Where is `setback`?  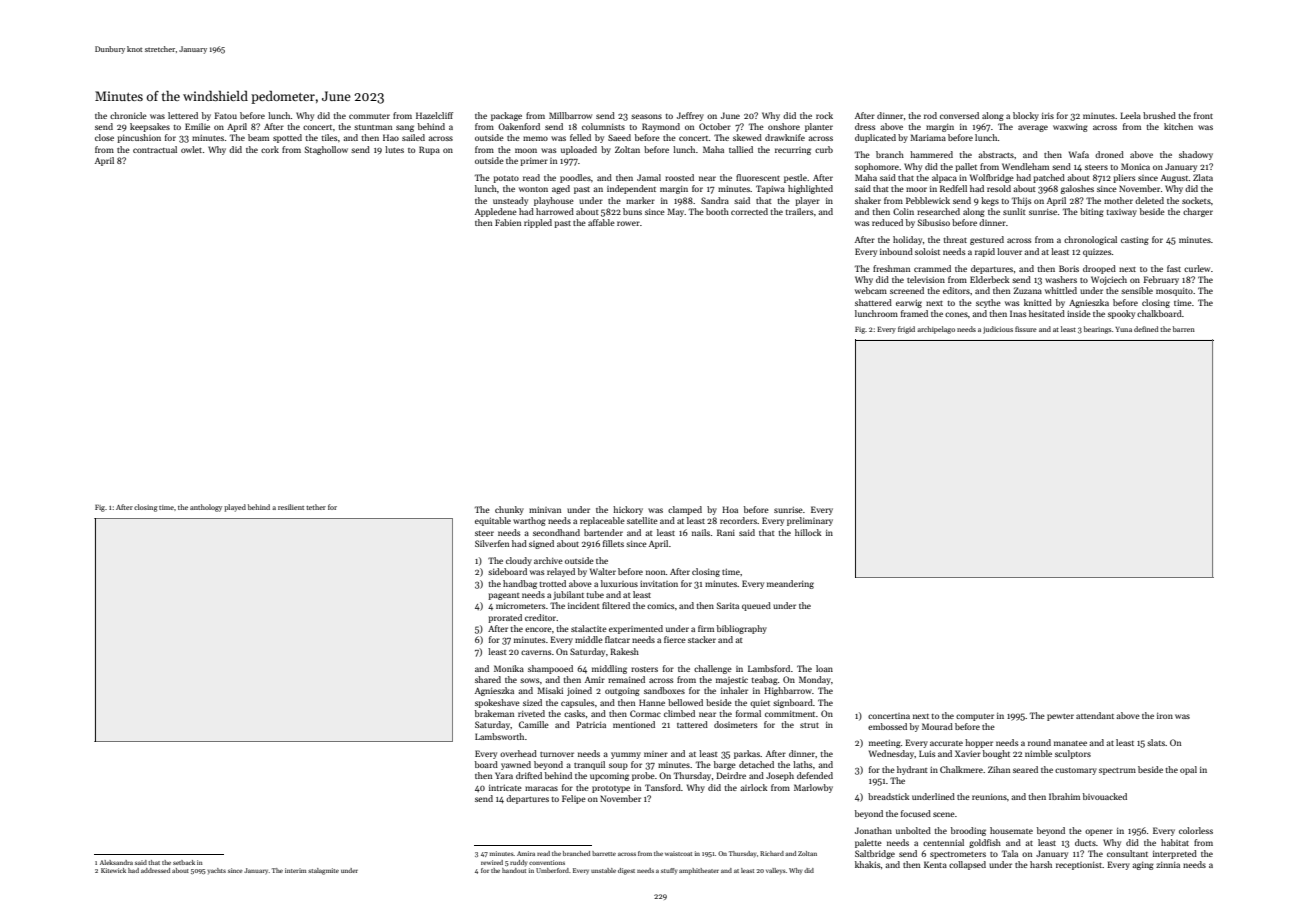
setback is located at coordinates (184, 862).
